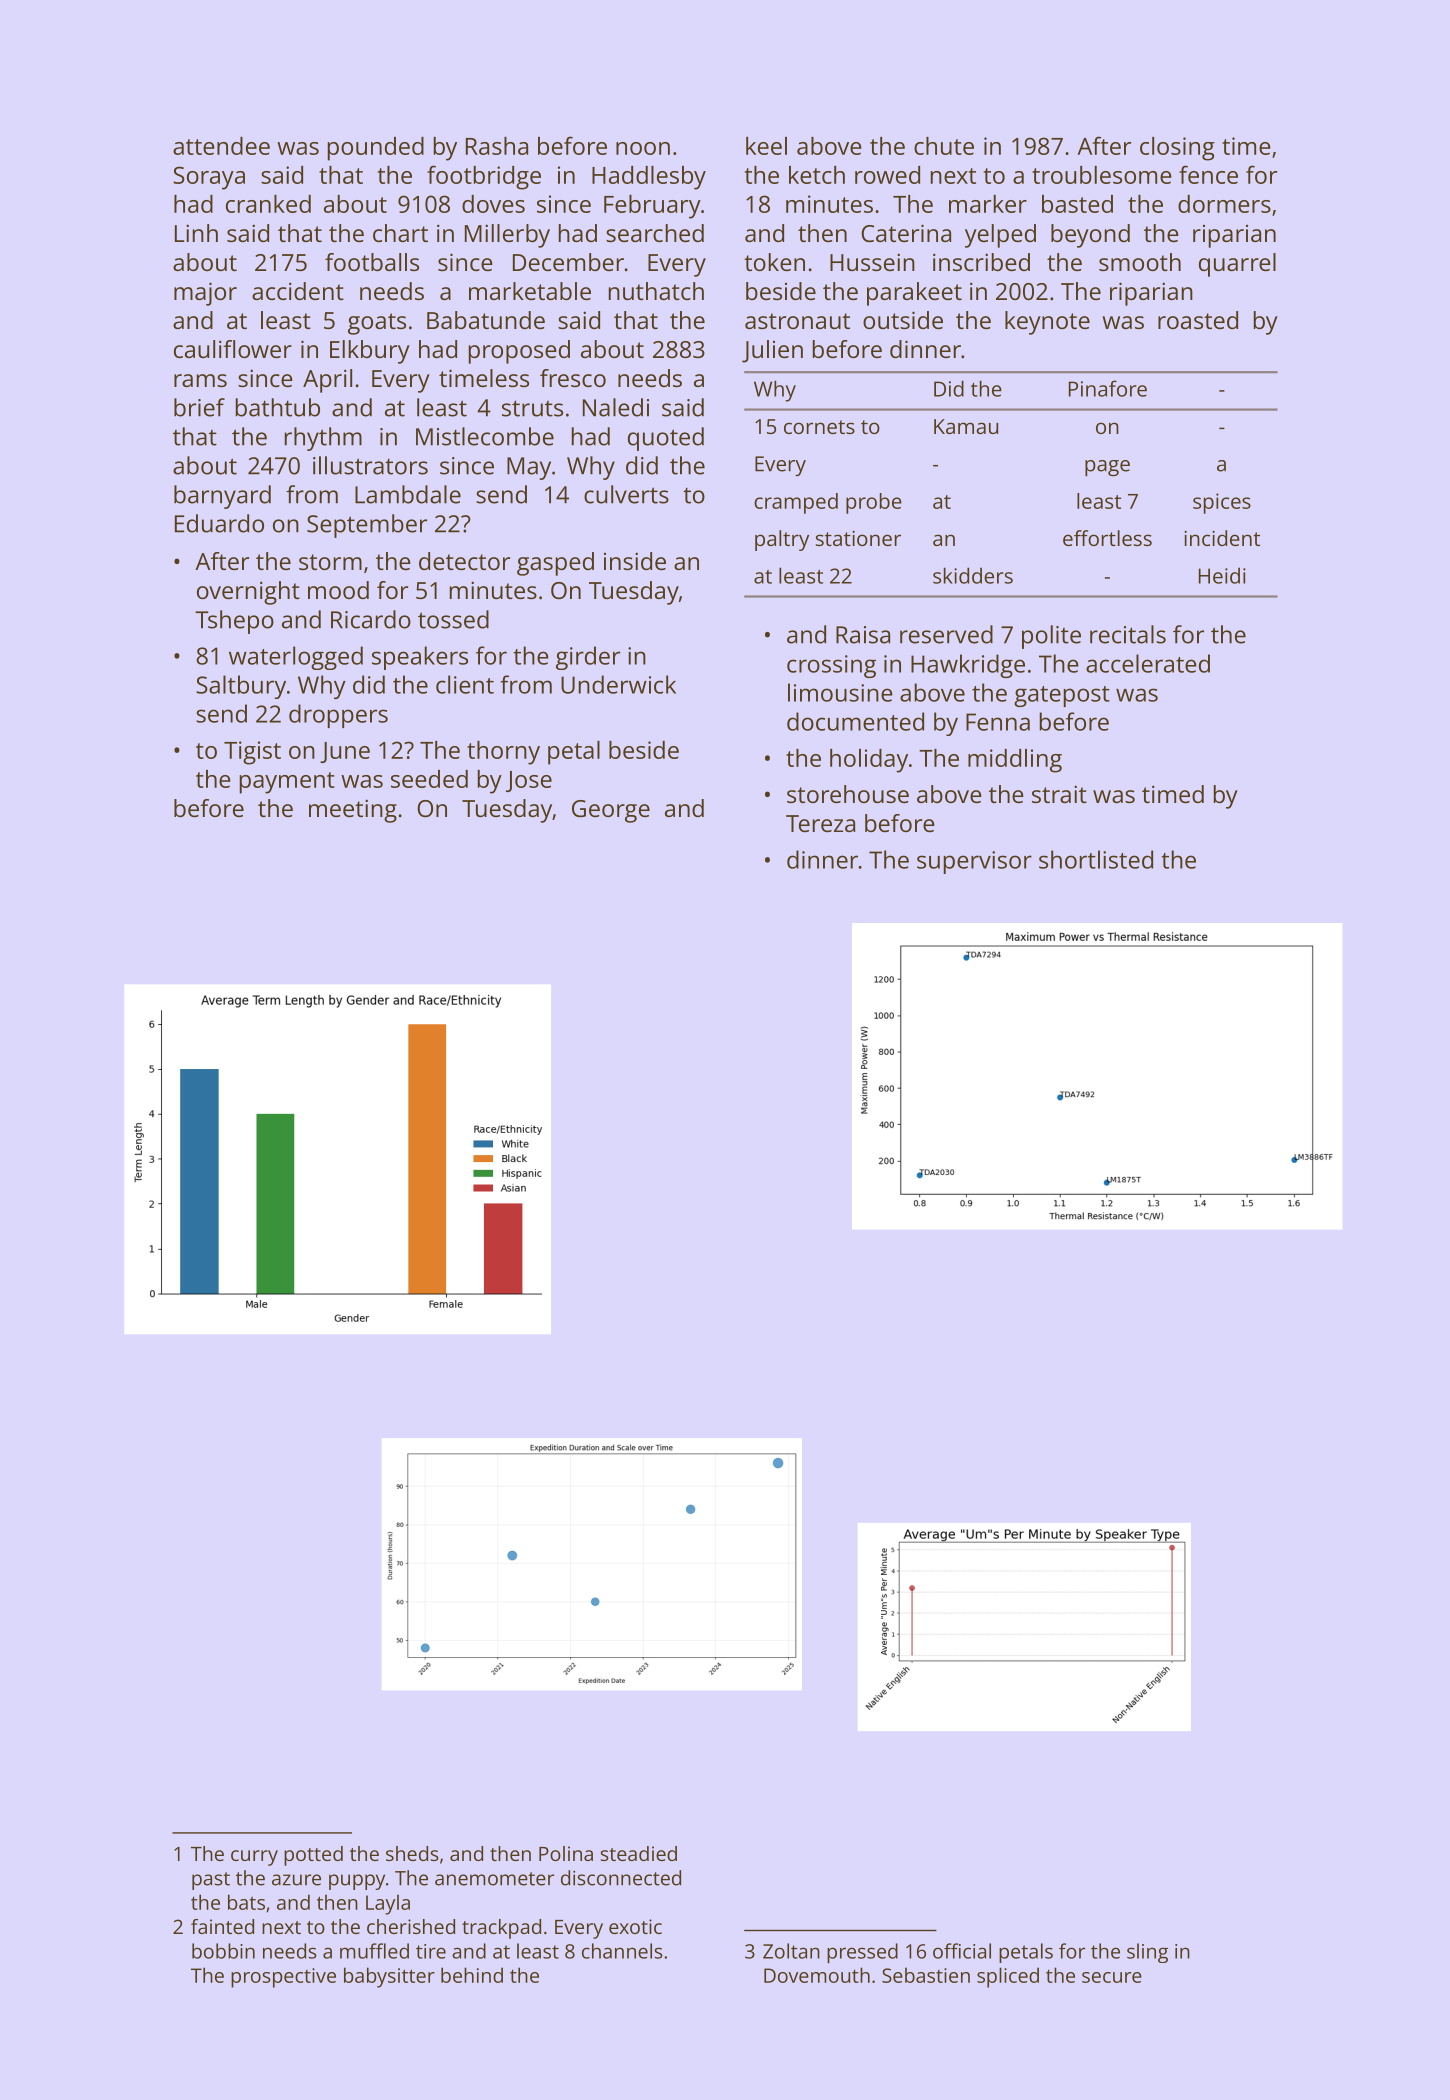 The height and width of the image is (2100, 1450). What do you see at coordinates (1096, 859) in the image?
I see `shortlisted` at bounding box center [1096, 859].
